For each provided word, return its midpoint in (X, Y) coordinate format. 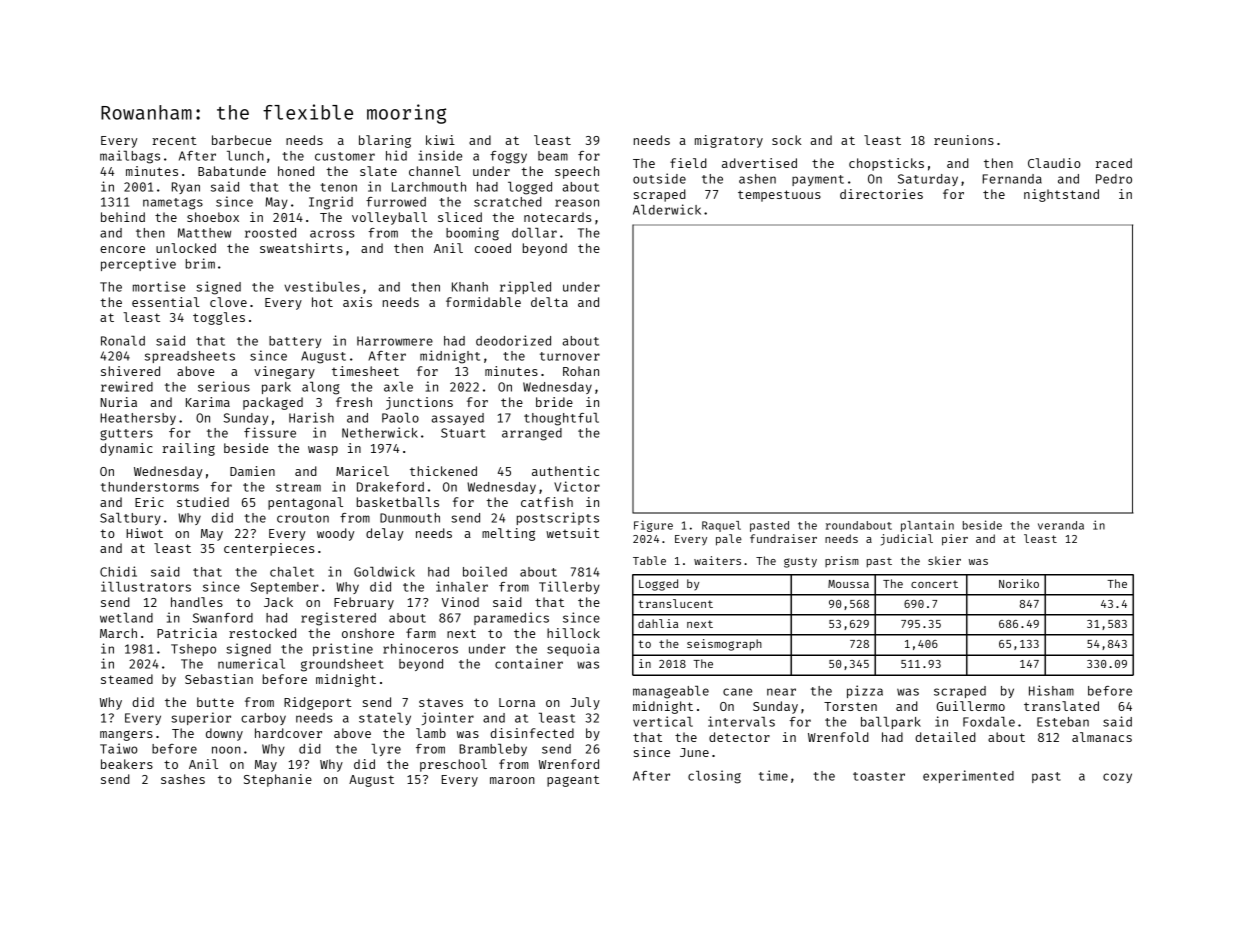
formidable (483, 302)
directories (881, 194)
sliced (460, 217)
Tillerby (569, 587)
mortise (159, 286)
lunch (245, 156)
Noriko (1019, 583)
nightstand (1061, 195)
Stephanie (278, 780)
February (364, 603)
